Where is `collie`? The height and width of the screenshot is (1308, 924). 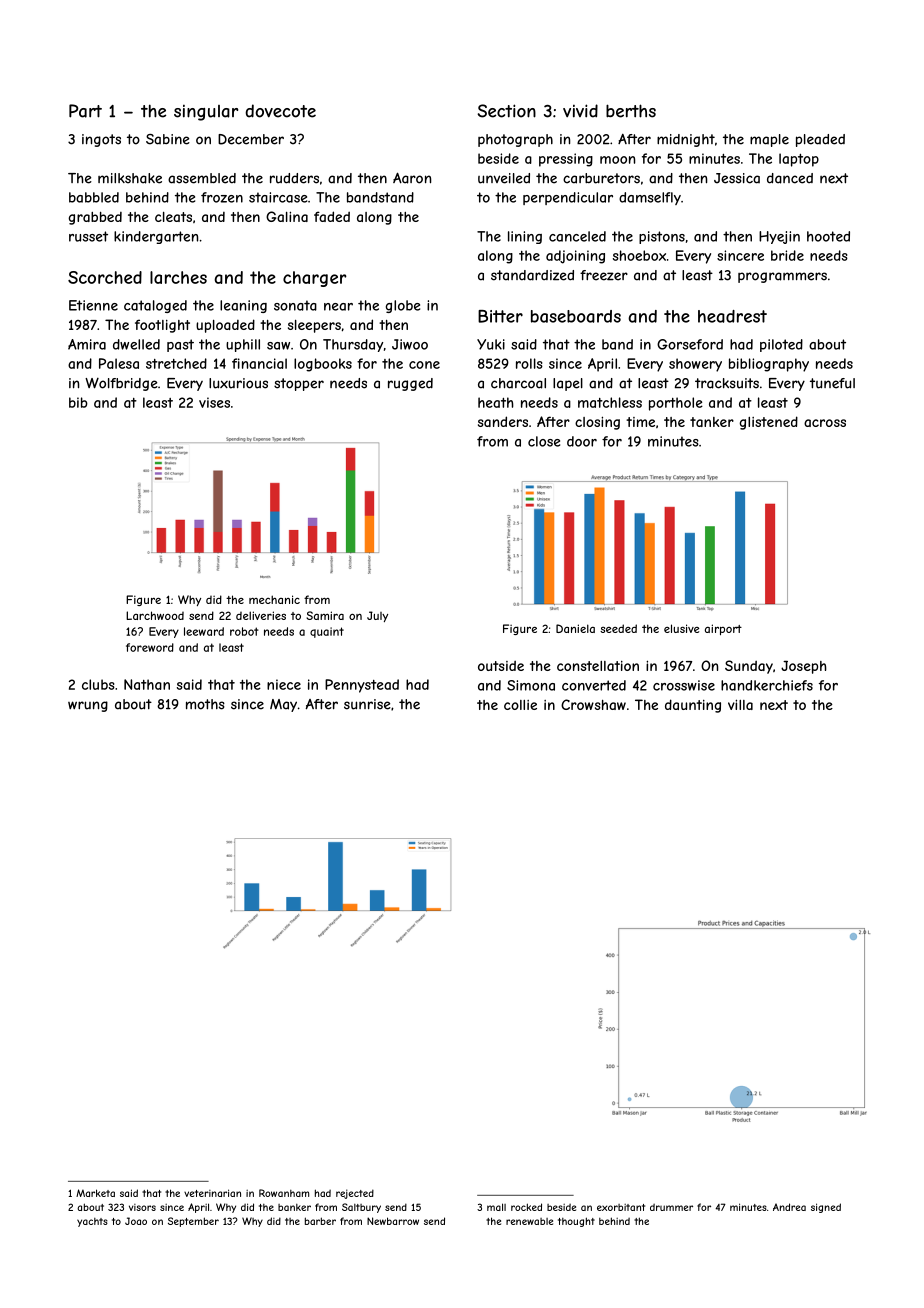 collie is located at coordinates (520, 705).
